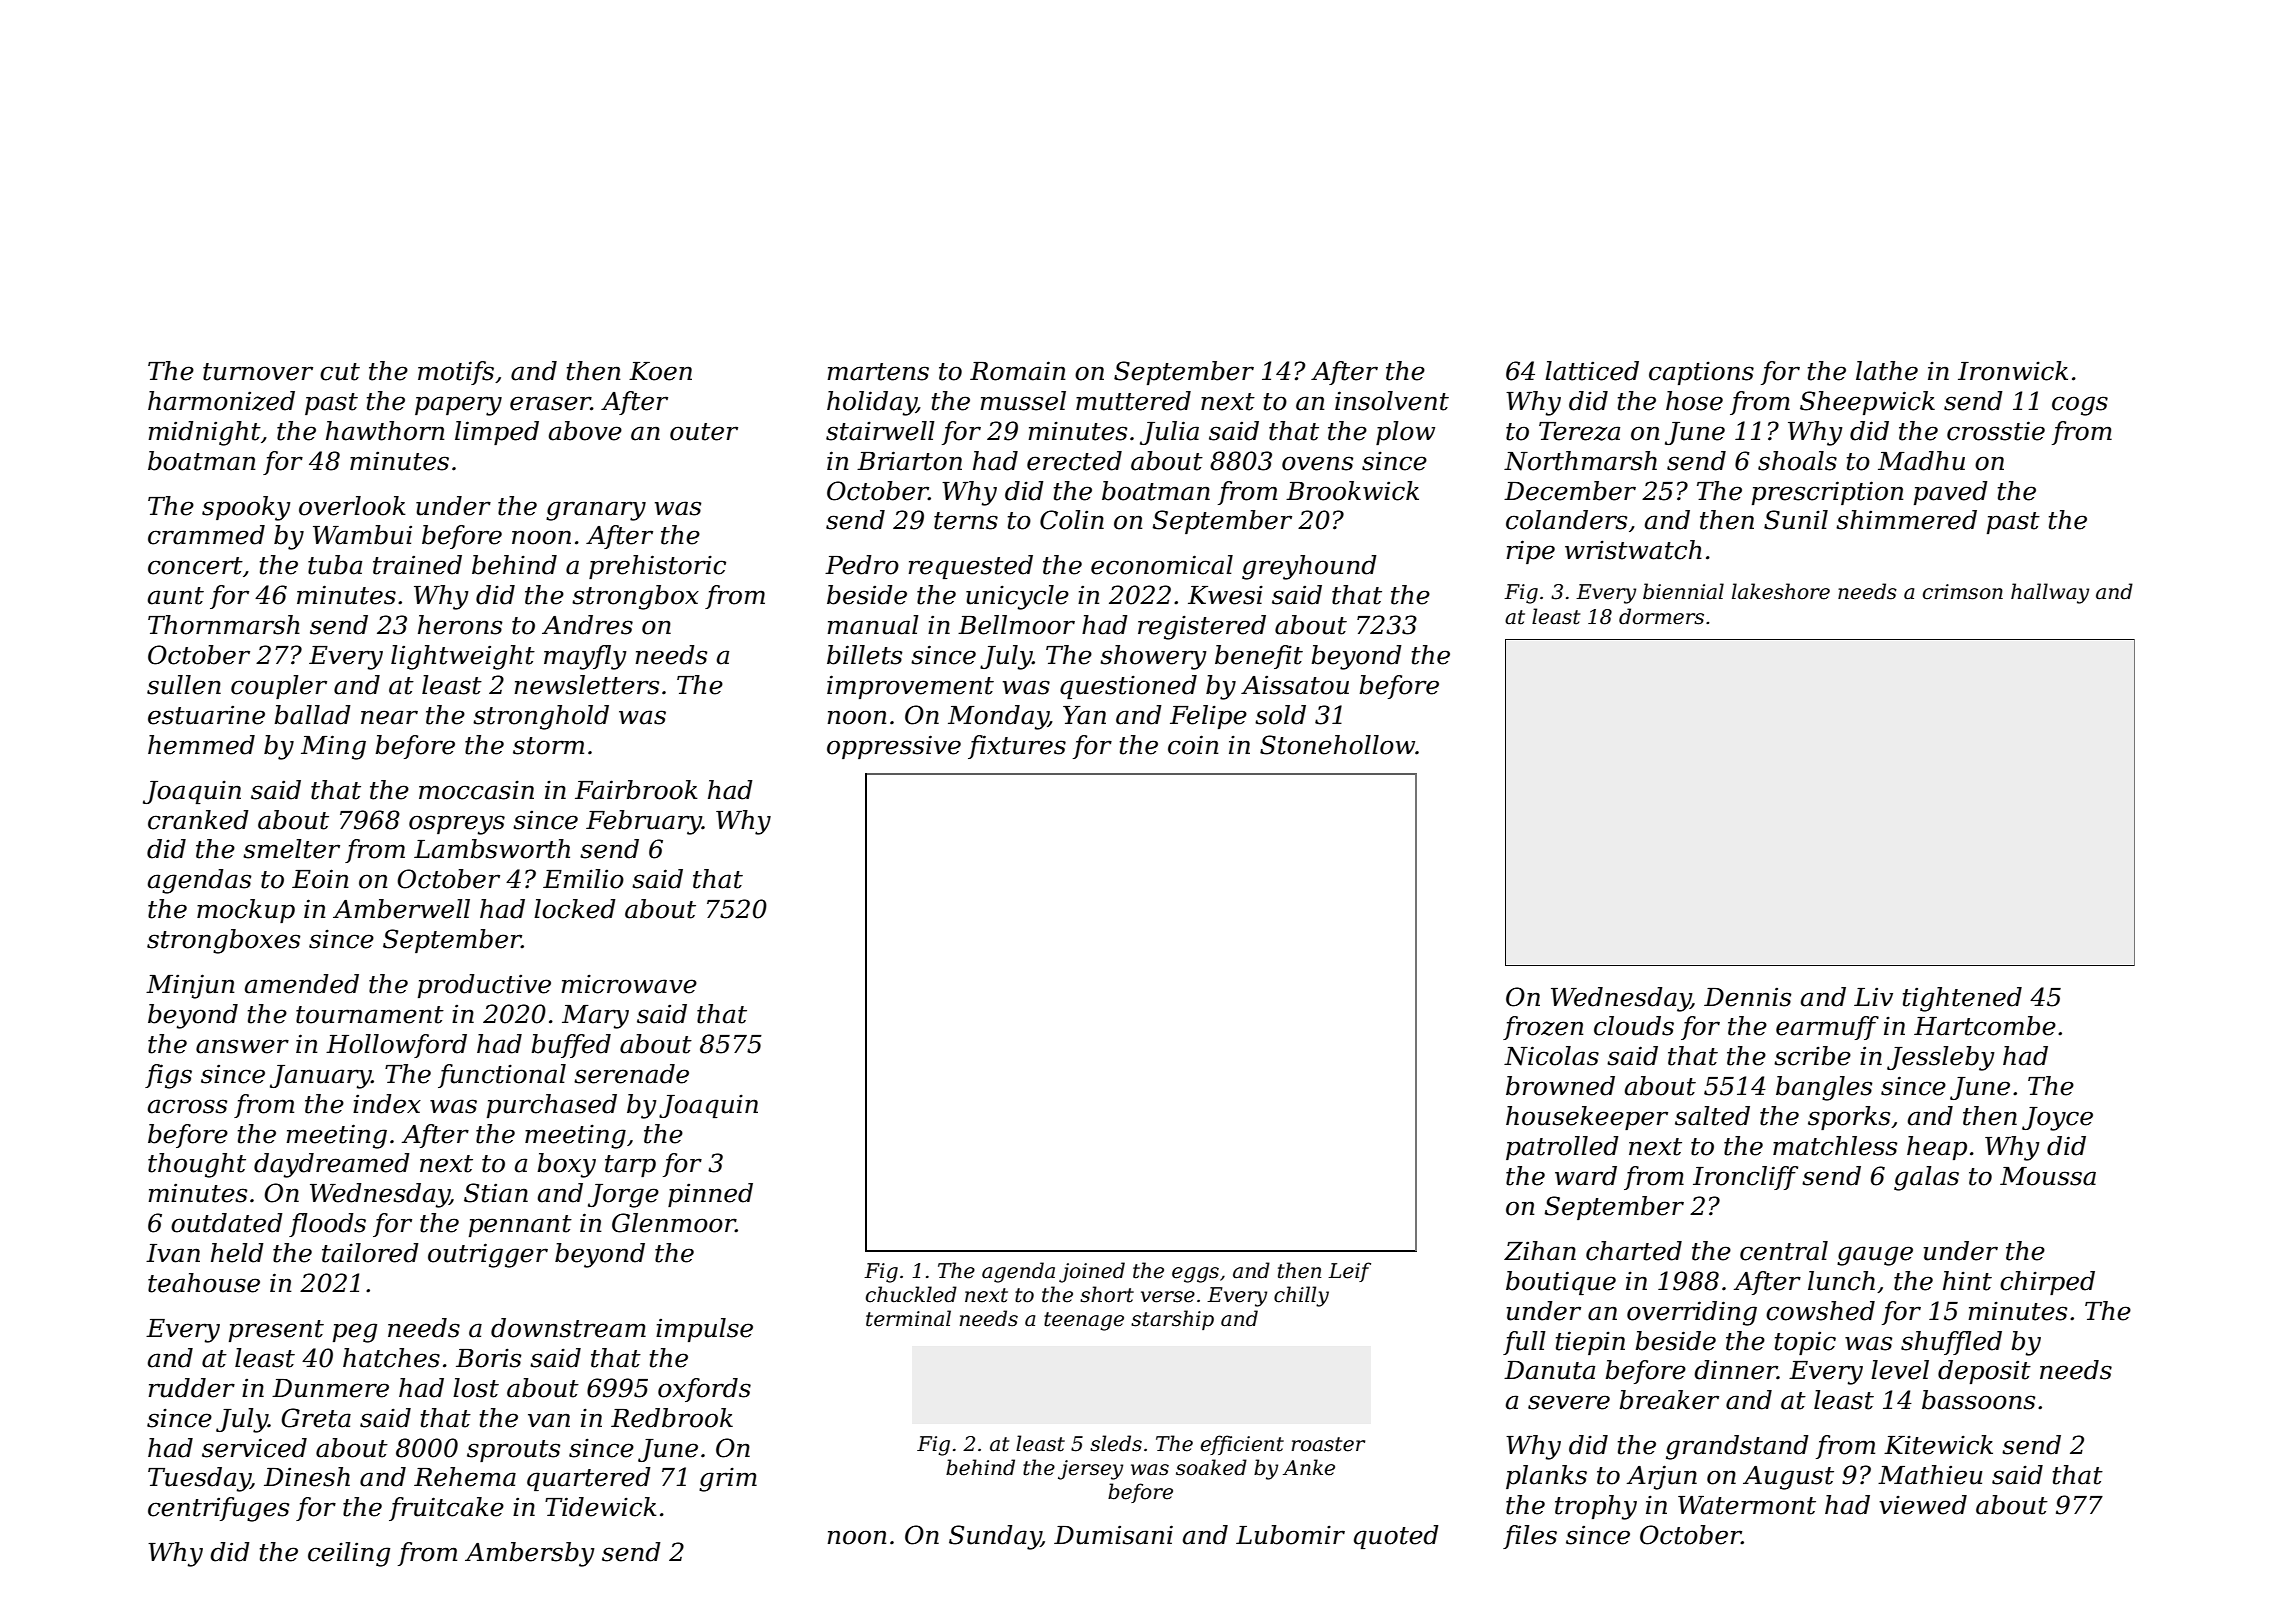 Image resolution: width=2282 pixels, height=1614 pixels. Describe the element at coordinates (552, 1106) in the document. I see `purchased` at that location.
